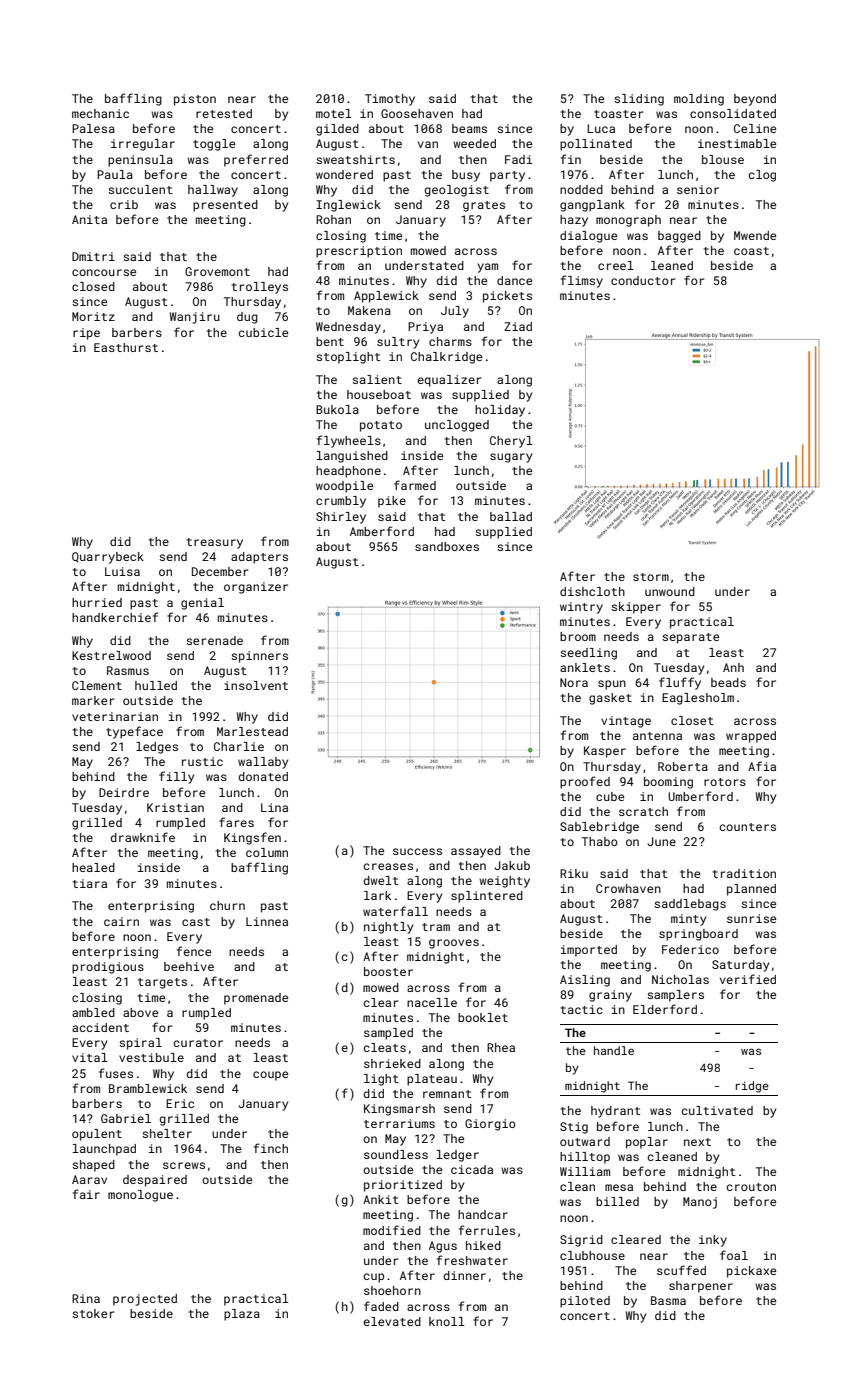 This screenshot has width=849, height=1400. I want to click on pickaxe, so click(751, 1272).
